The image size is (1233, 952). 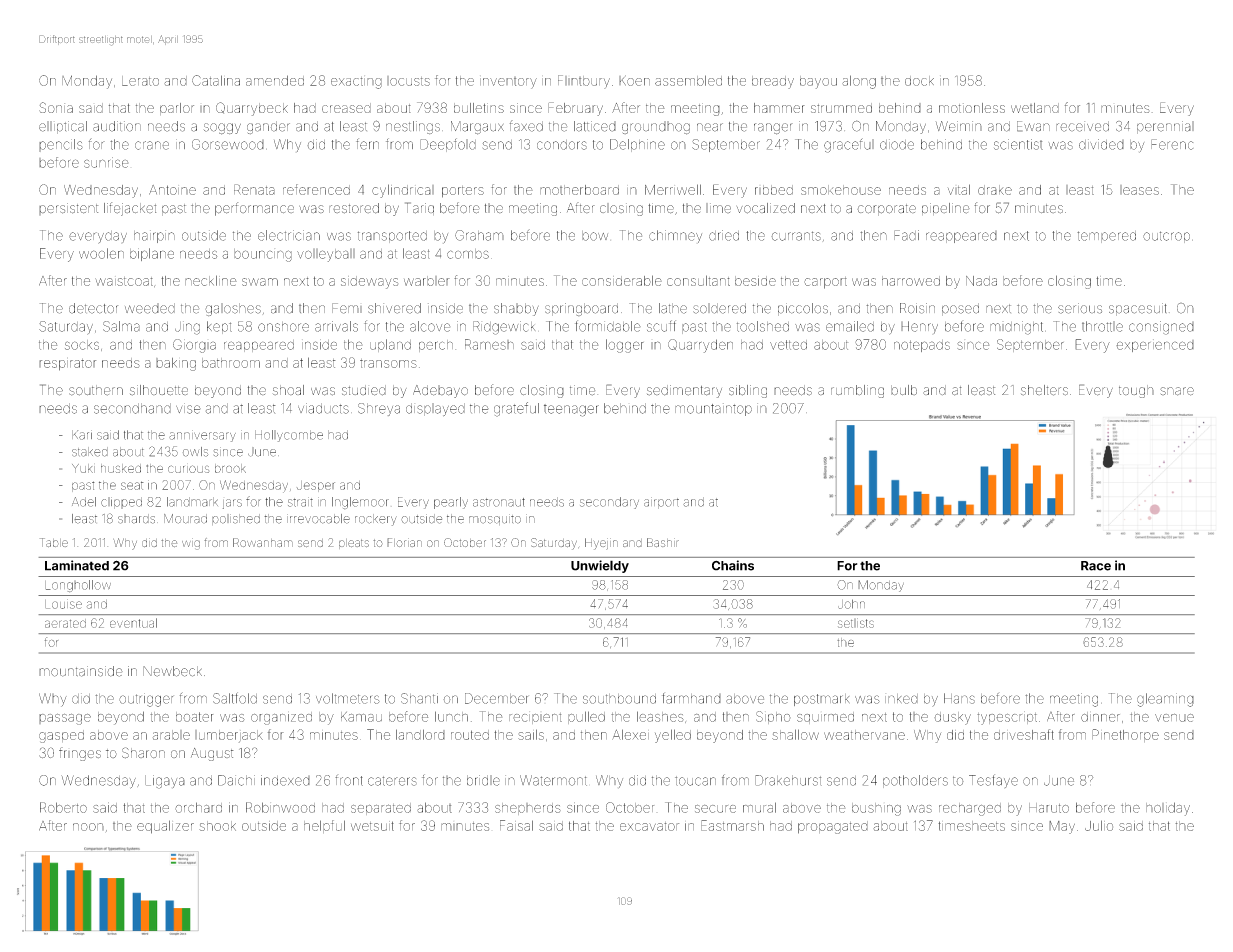 I want to click on bayou, so click(x=818, y=82).
